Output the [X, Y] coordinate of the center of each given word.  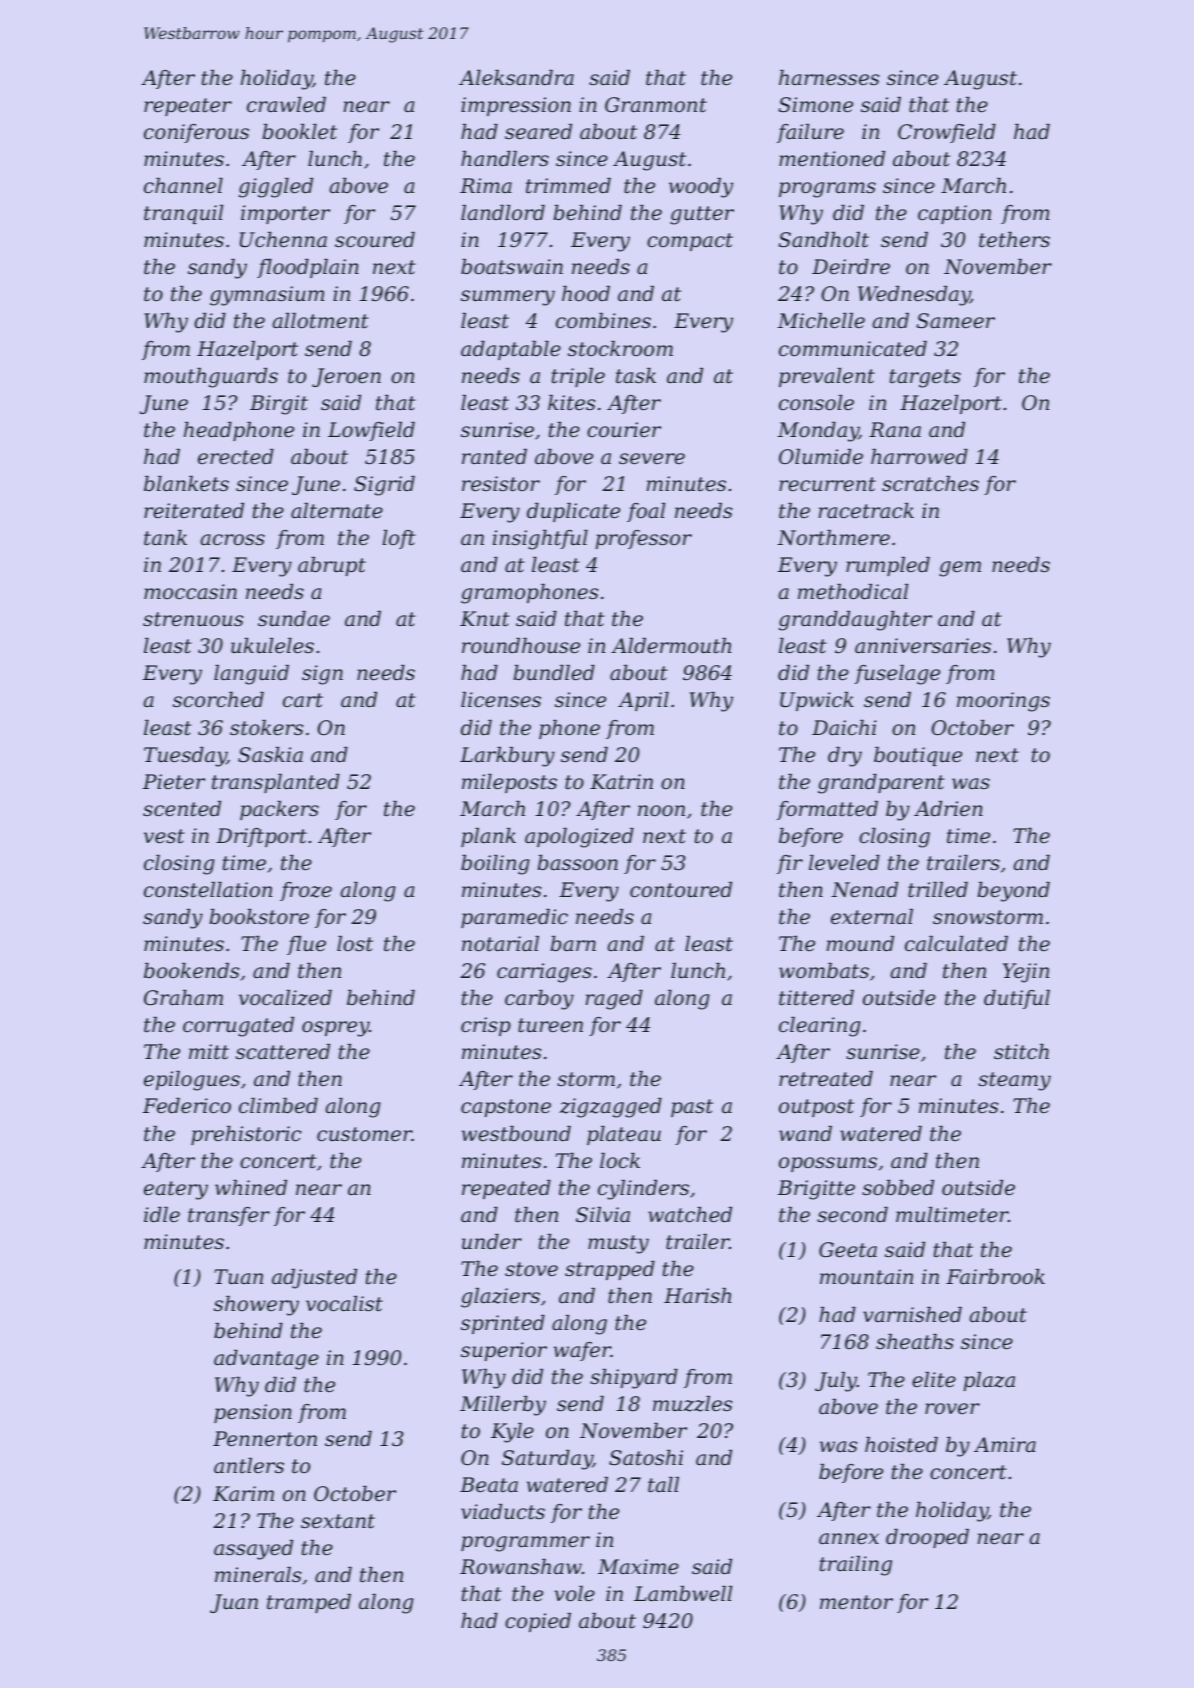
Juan [234, 1603]
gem [960, 569]
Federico [187, 1106]
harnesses [829, 78]
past [692, 1108]
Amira [1005, 1444]
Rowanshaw [521, 1567]
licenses [501, 700]
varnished [912, 1315]
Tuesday [185, 757]
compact [690, 242]
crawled [286, 105]
